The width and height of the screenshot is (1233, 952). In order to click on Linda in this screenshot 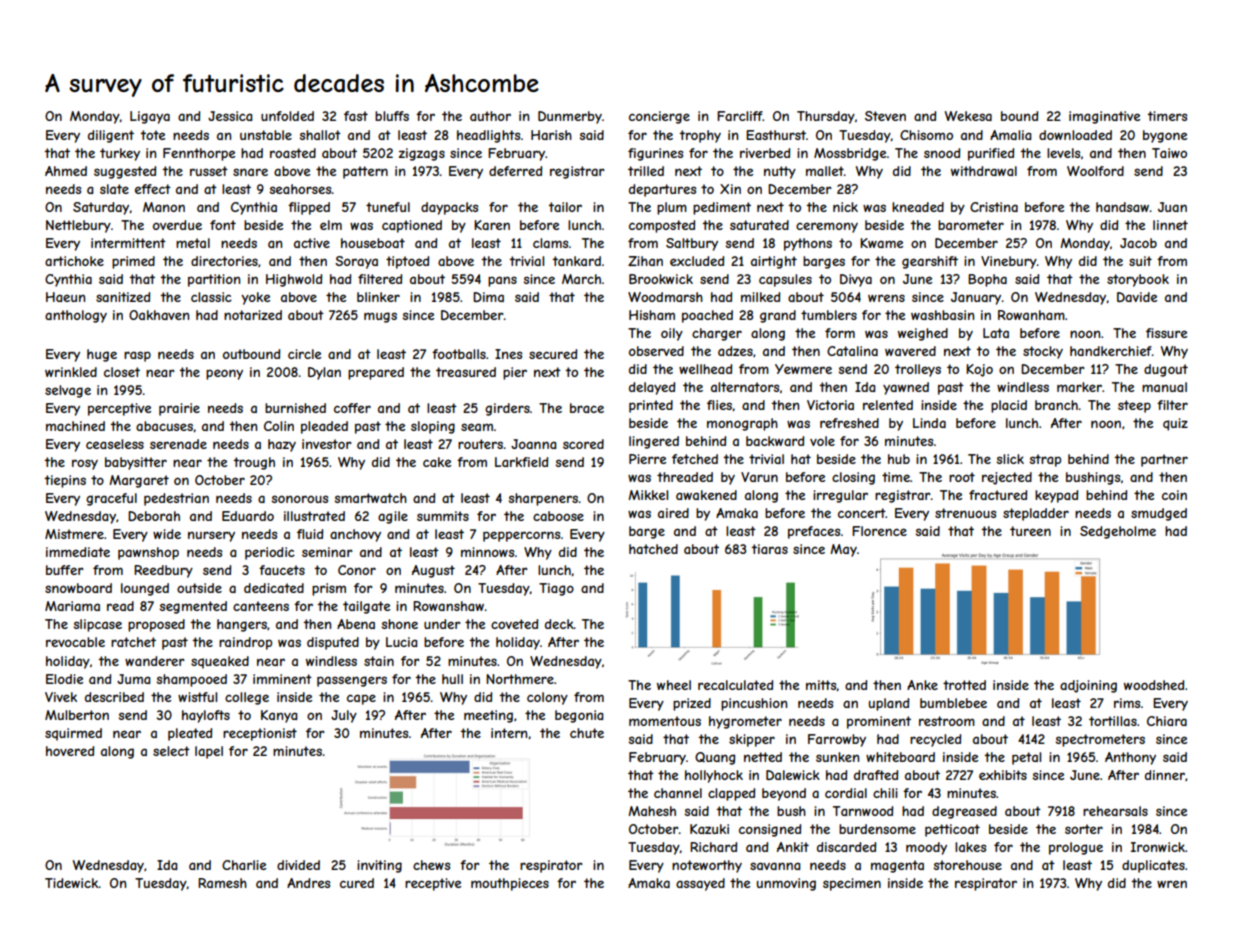, I will do `click(929, 423)`.
